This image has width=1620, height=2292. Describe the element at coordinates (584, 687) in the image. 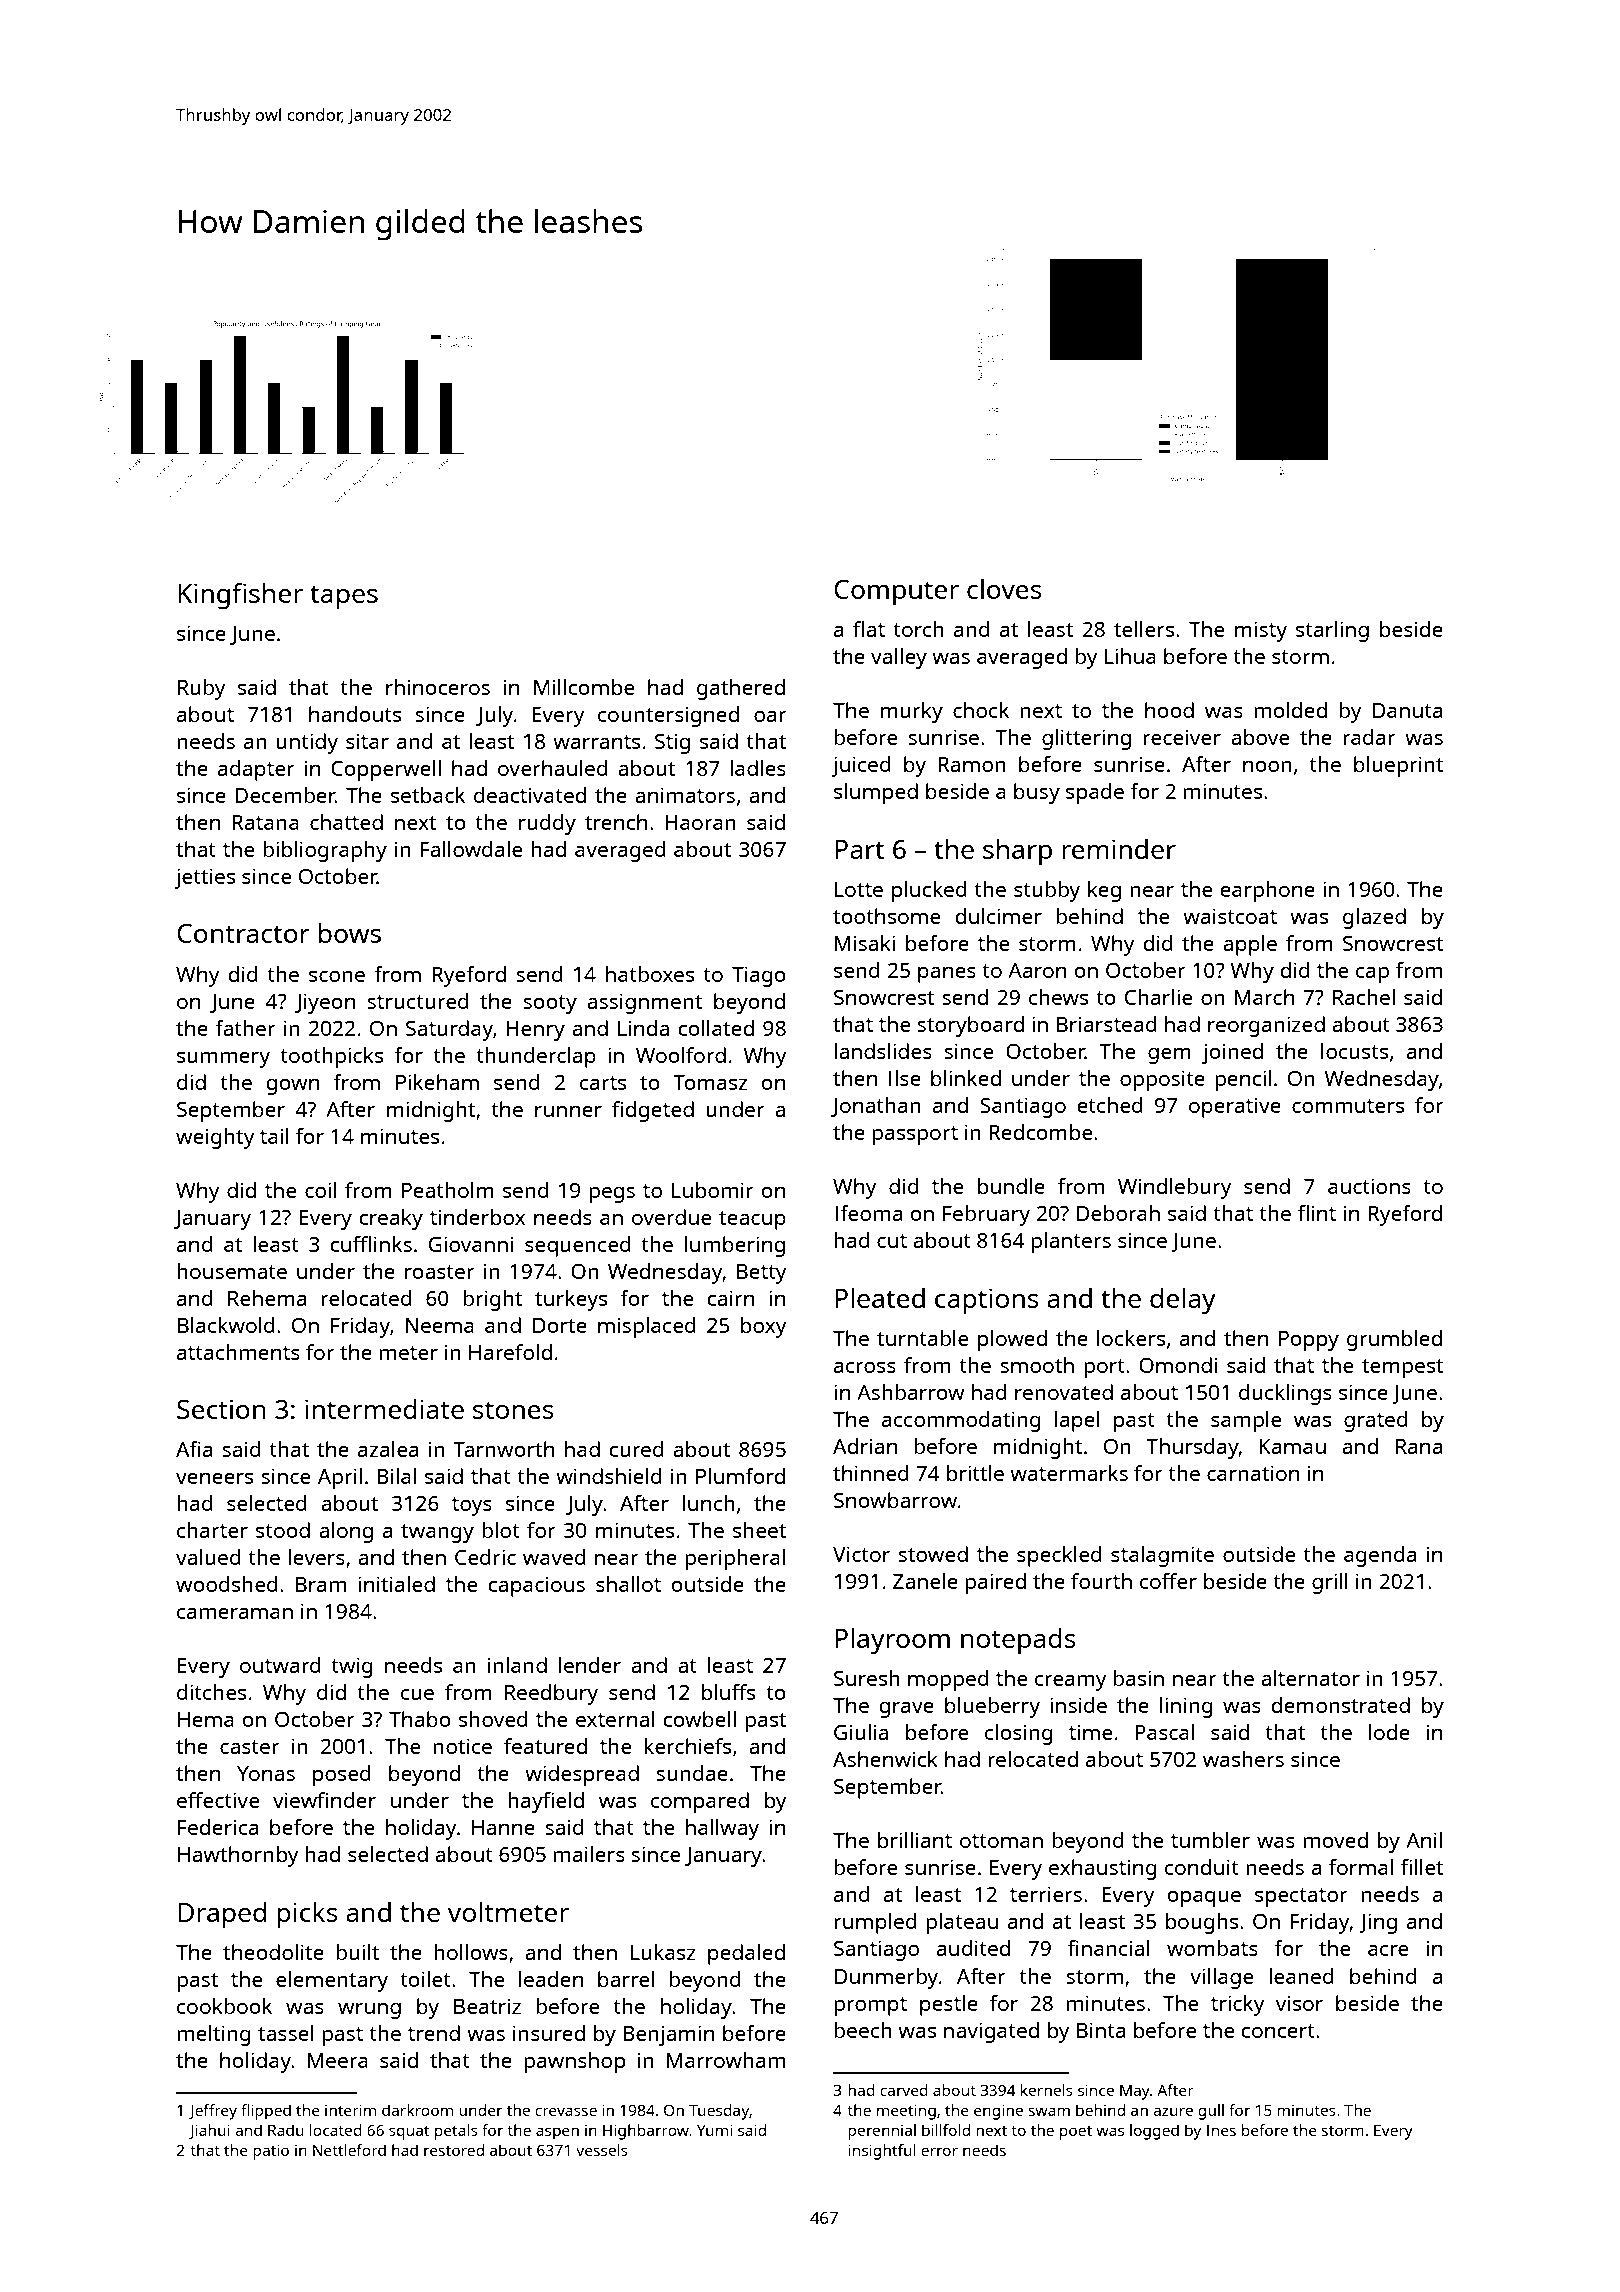

I see `Millcombe` at that location.
